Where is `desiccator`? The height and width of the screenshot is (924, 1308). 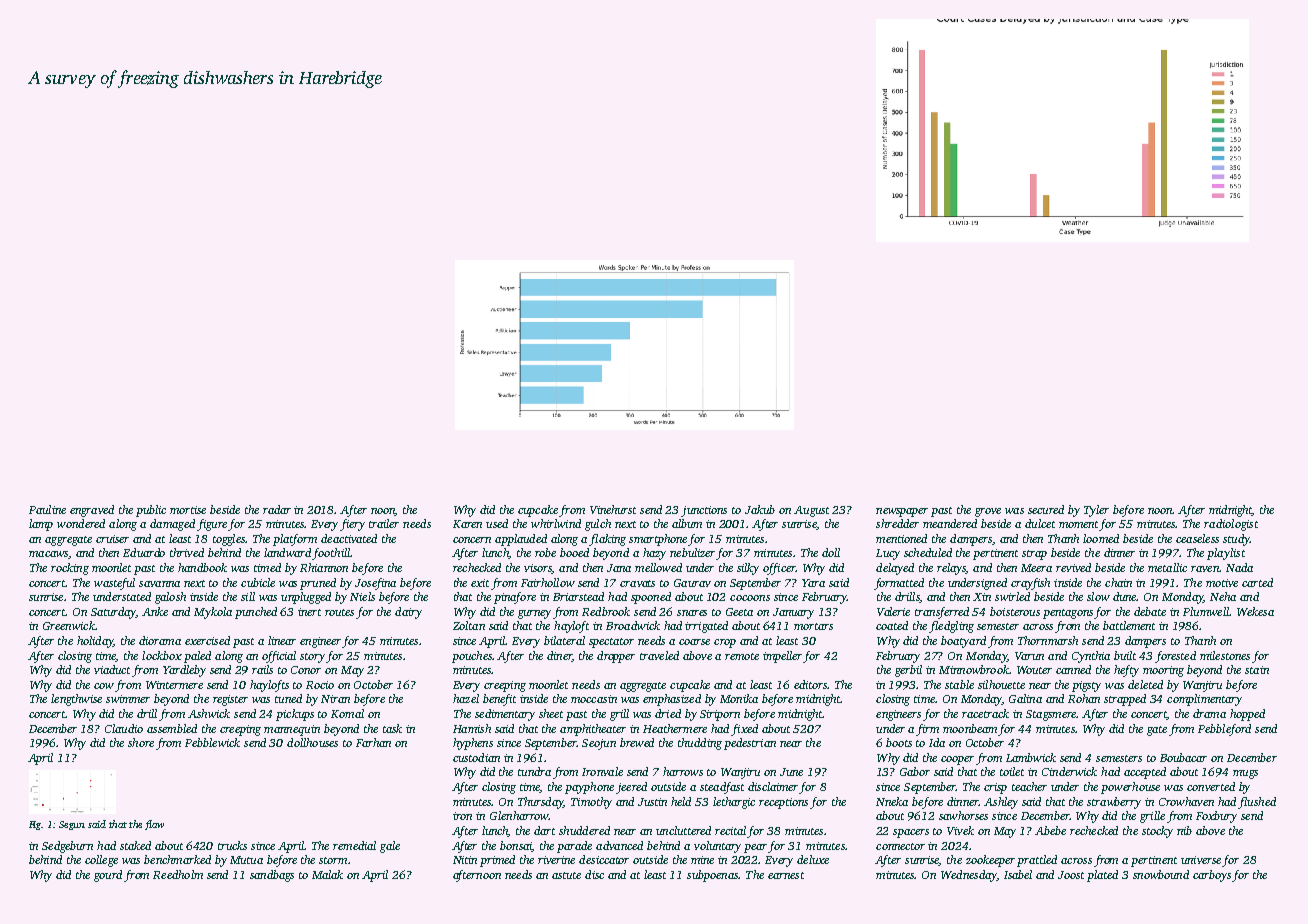 desiccator is located at coordinates (604, 859).
